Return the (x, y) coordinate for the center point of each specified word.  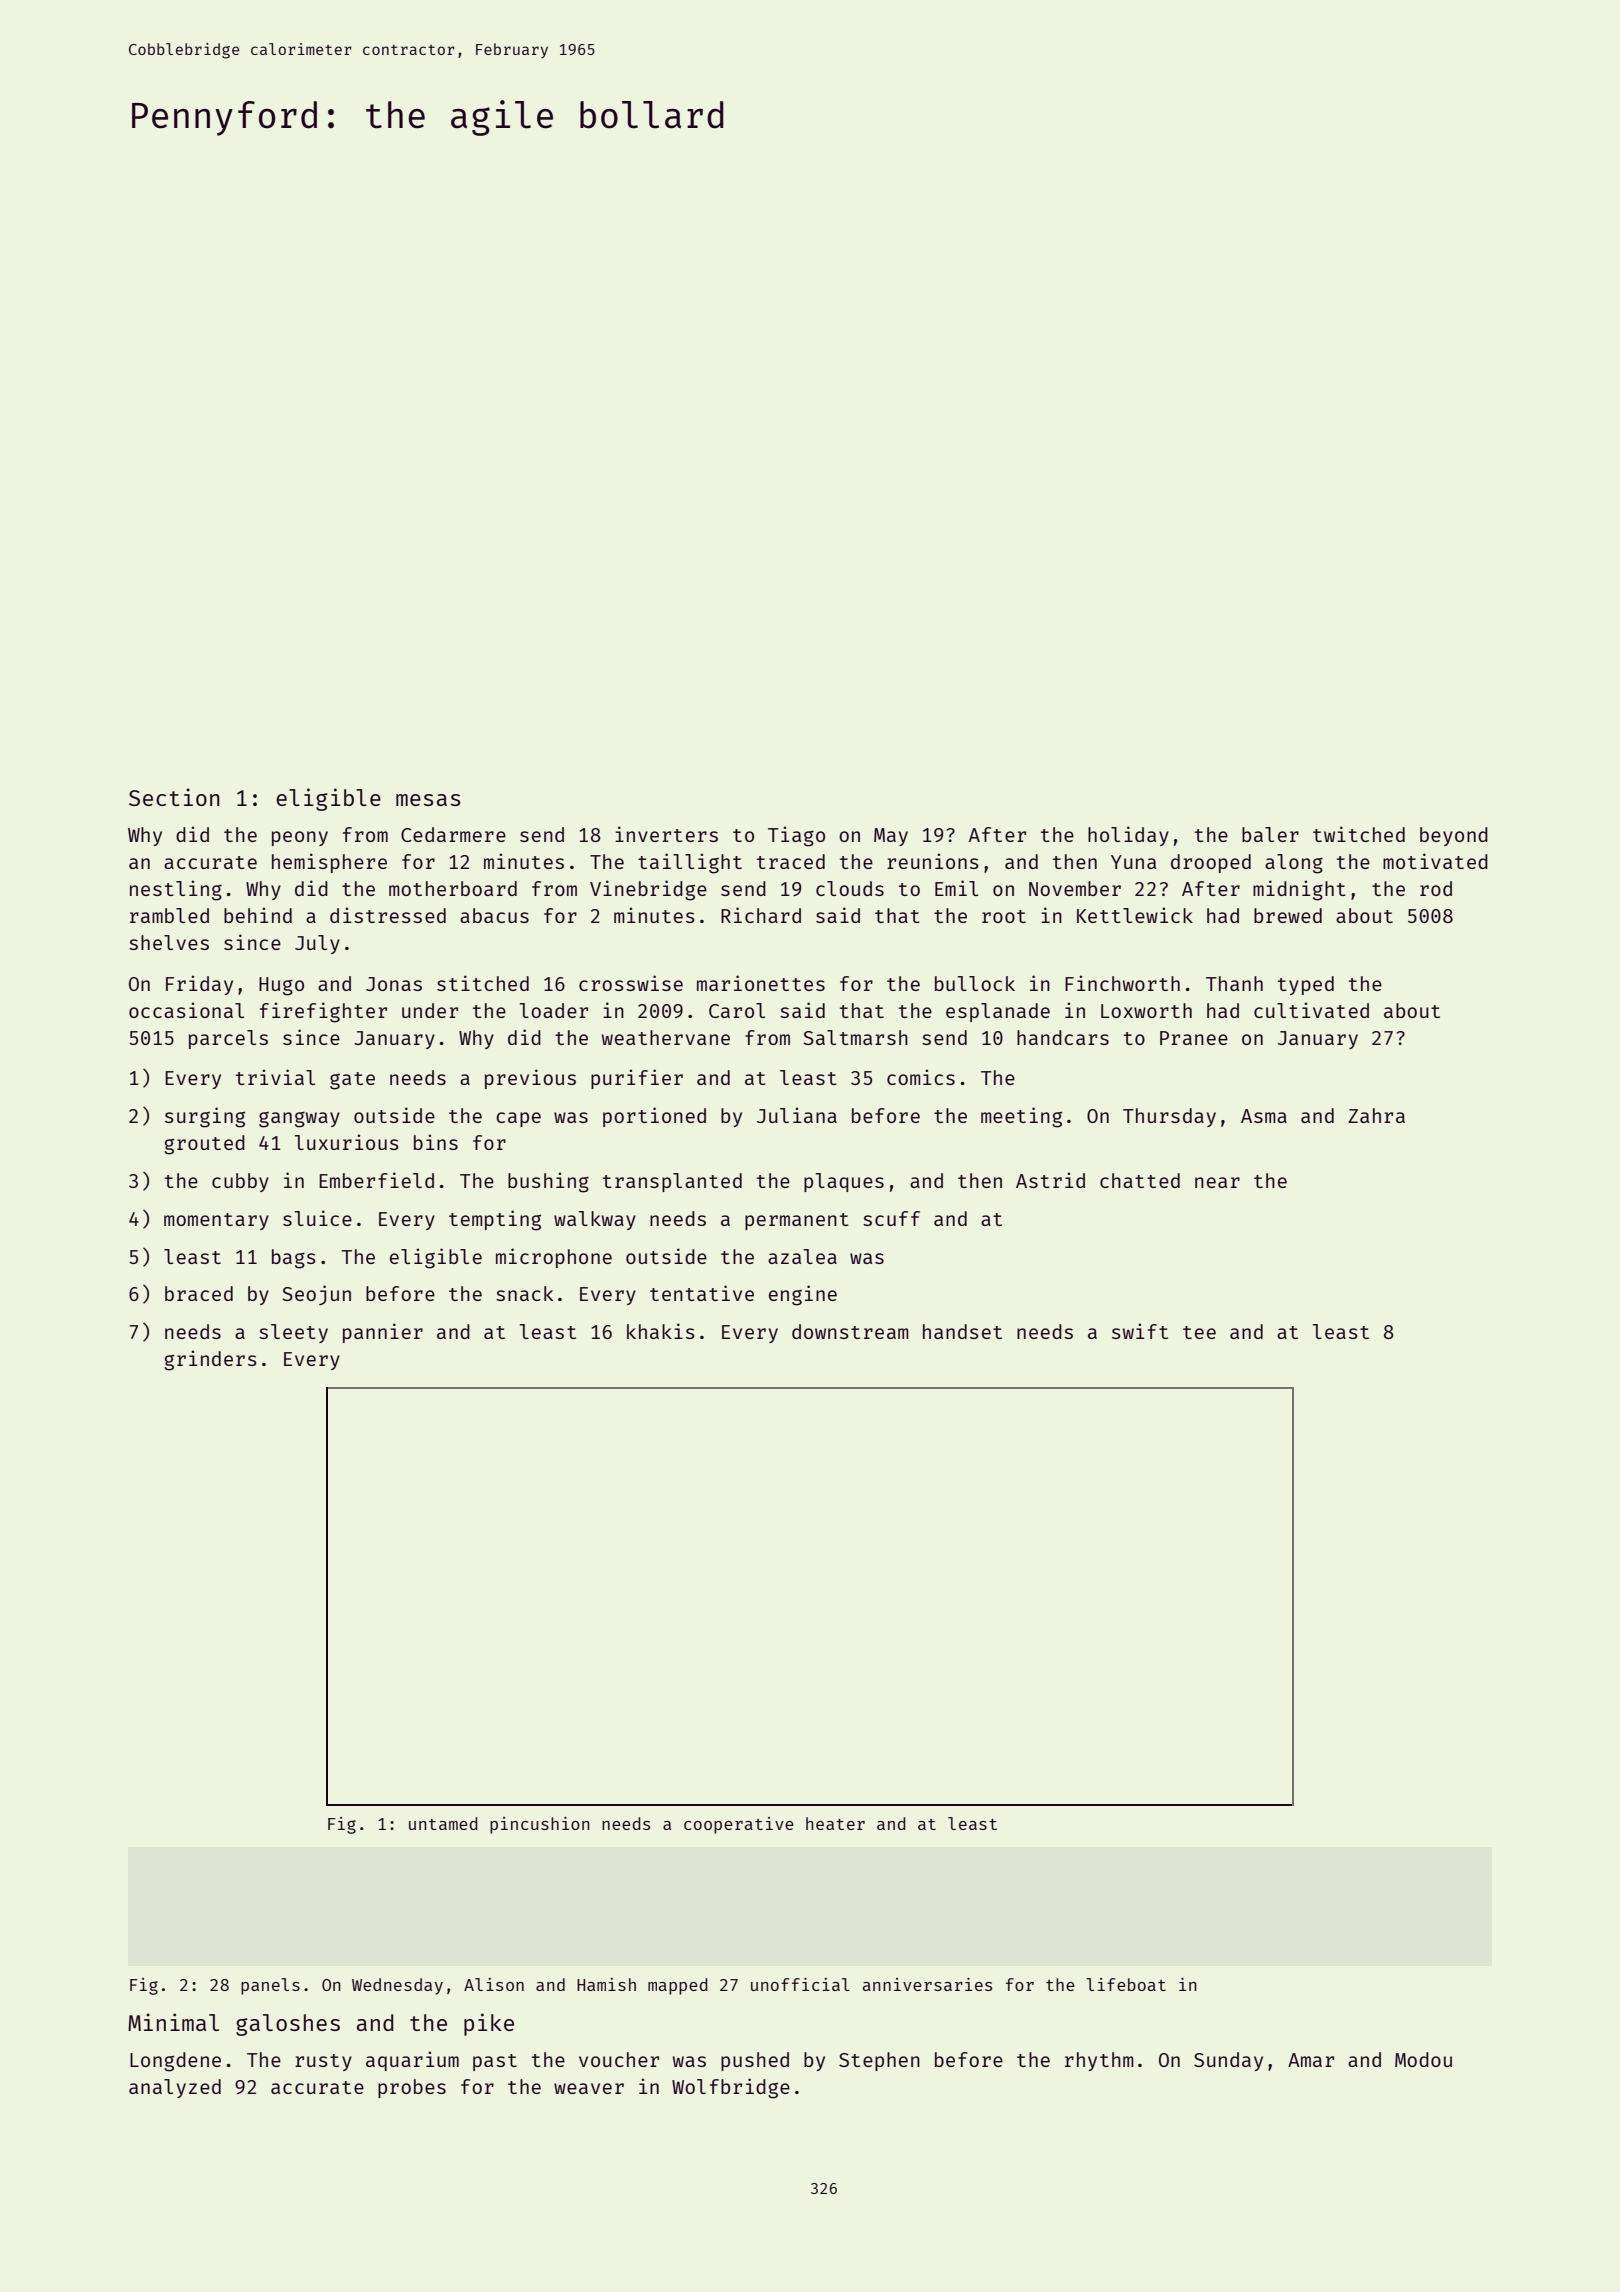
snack (525, 1293)
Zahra (1376, 1115)
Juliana (797, 1115)
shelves (169, 942)
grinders (210, 1360)
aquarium (412, 2061)
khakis (661, 1331)
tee (1199, 1332)
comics (921, 1077)
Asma (1264, 1116)
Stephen (879, 2061)
